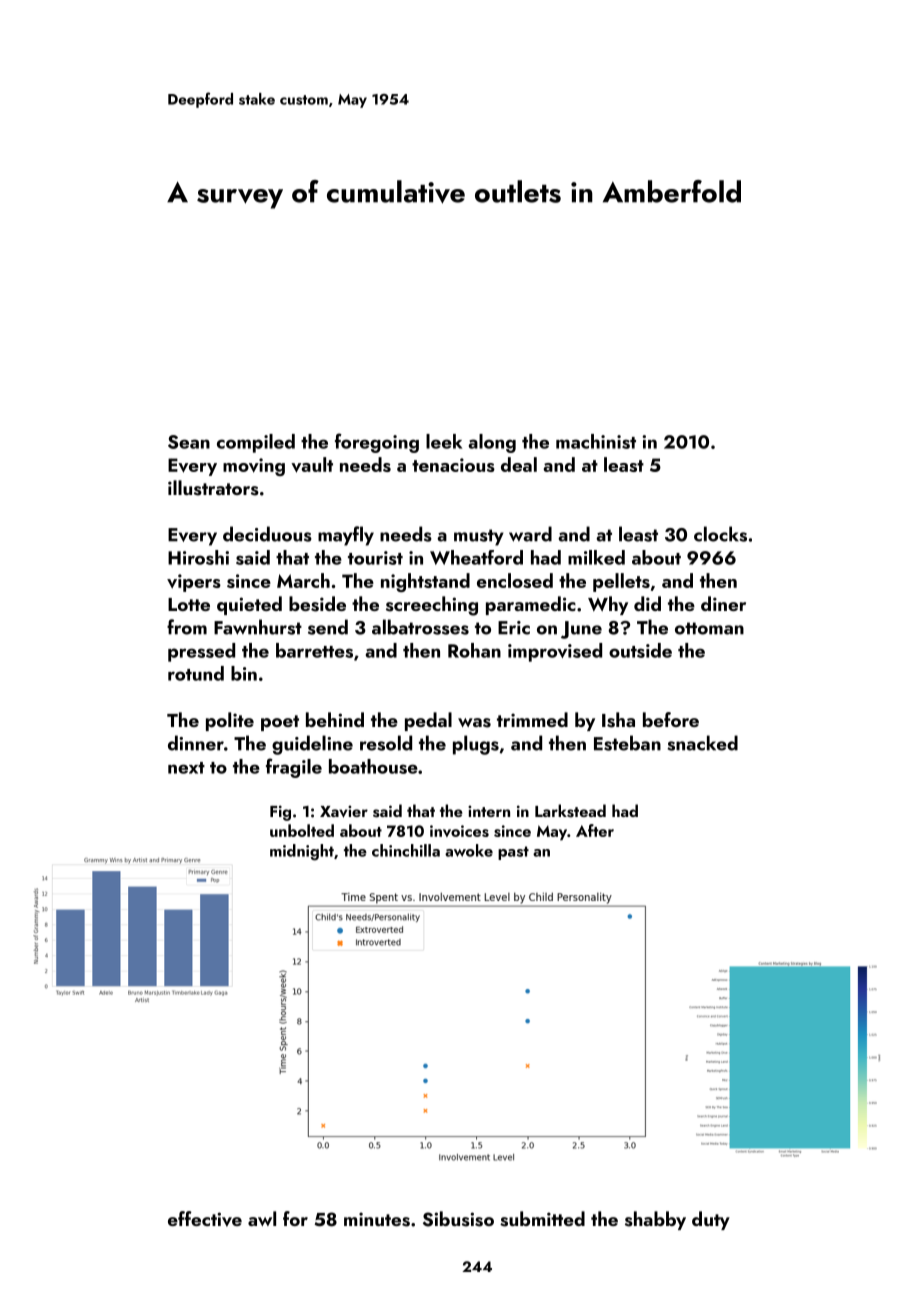 This page has height=1311, width=924. What do you see at coordinates (570, 811) in the page?
I see `Larkstead` at bounding box center [570, 811].
